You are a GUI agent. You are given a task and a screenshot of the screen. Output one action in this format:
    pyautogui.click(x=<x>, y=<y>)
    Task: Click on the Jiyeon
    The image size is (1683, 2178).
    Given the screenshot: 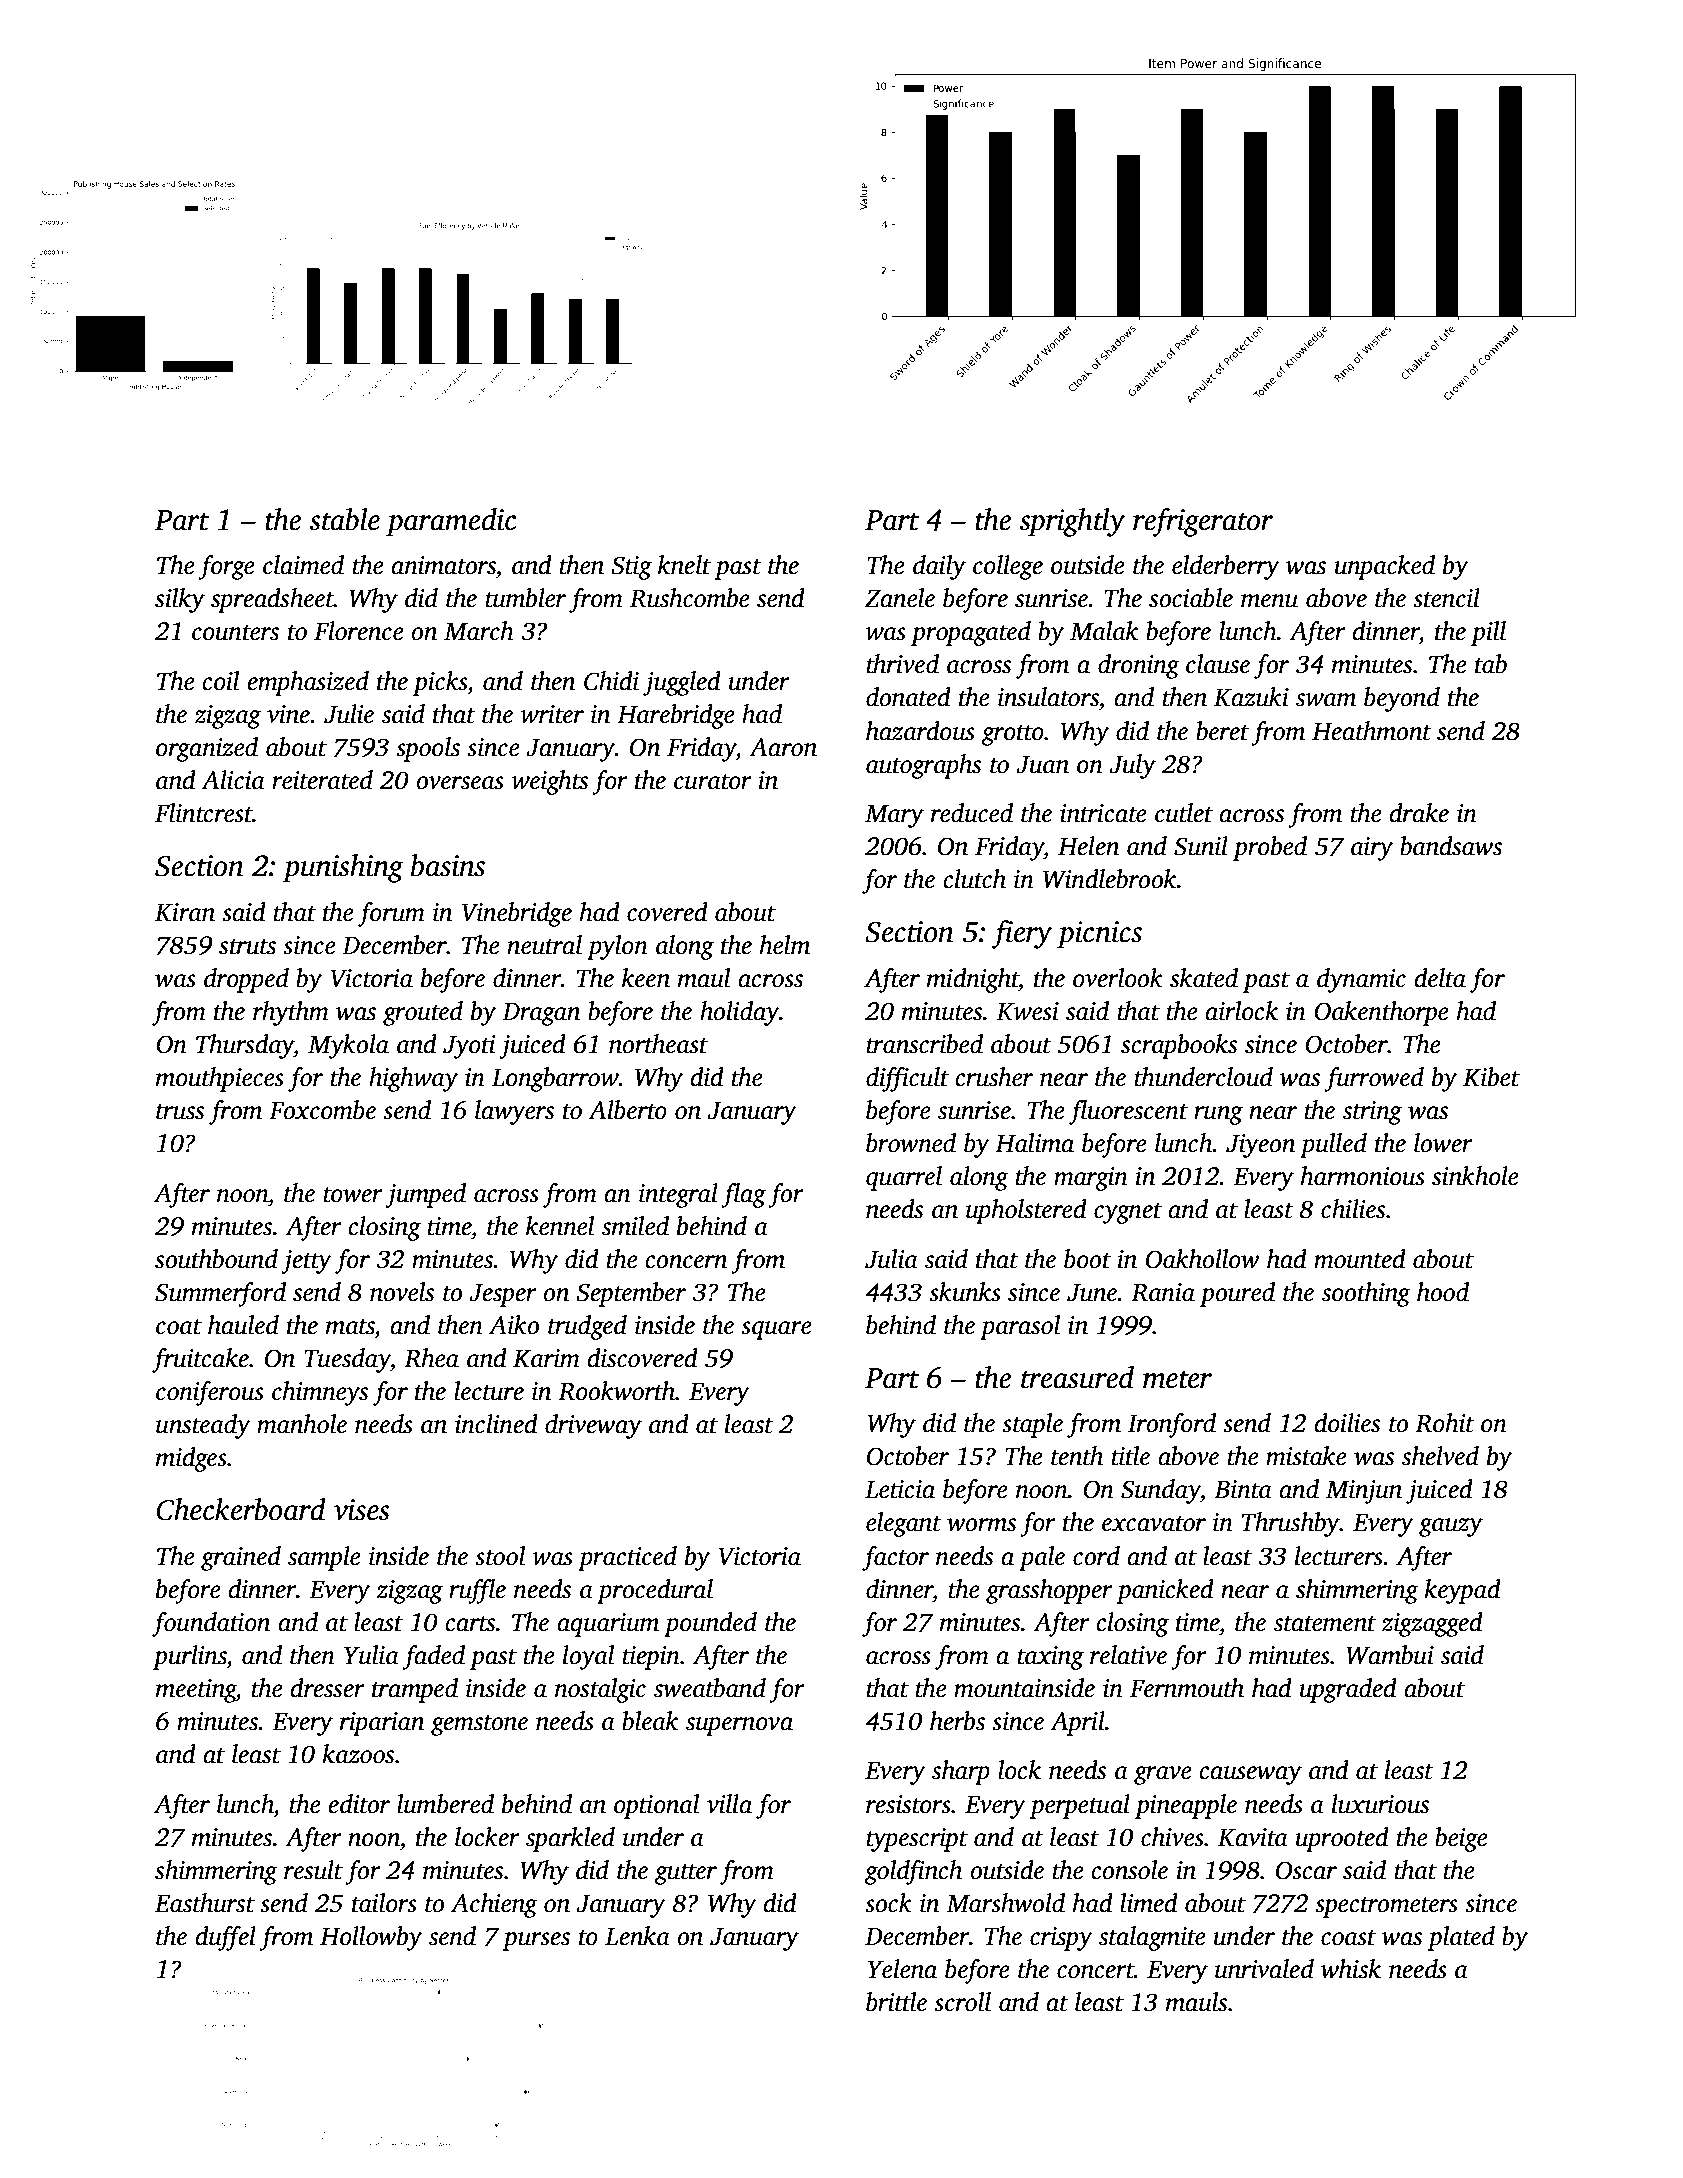 What is the action you would take?
    pyautogui.click(x=1261, y=1146)
